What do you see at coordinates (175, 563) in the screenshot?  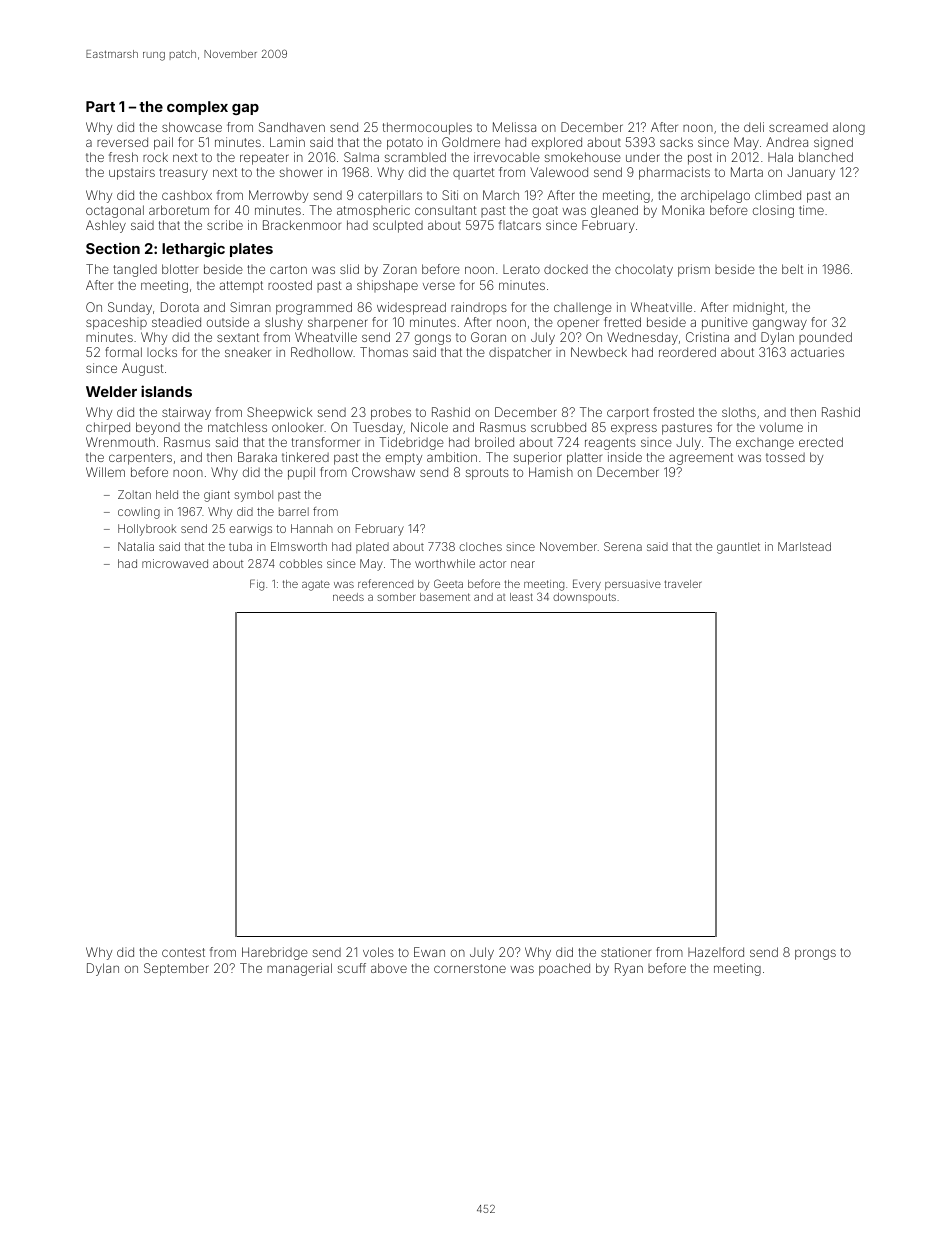 I see `microwaved` at bounding box center [175, 563].
